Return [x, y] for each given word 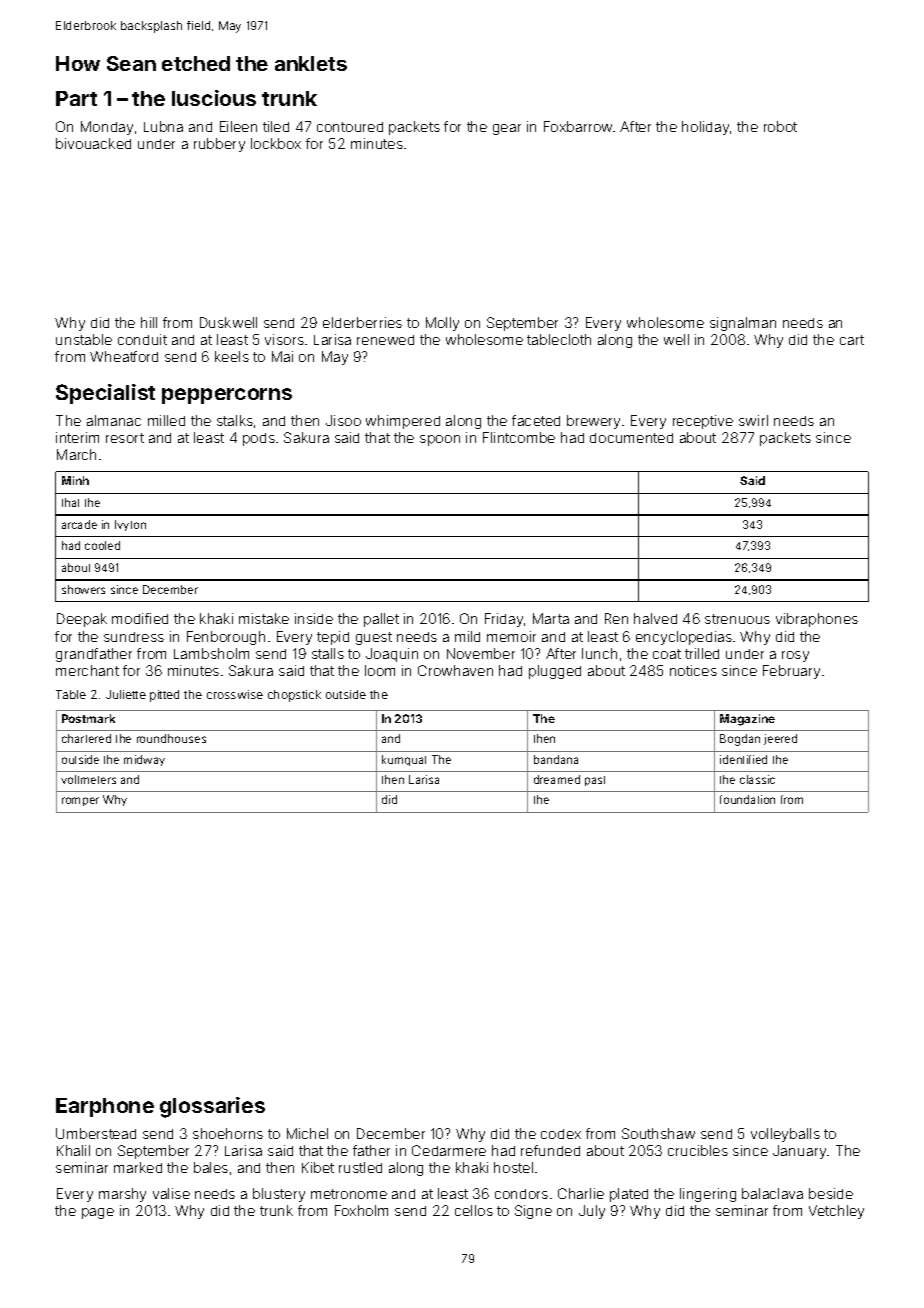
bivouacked [93, 143]
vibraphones [817, 620]
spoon [440, 440]
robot [780, 126]
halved [655, 618]
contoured [350, 127]
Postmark [88, 718]
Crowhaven [455, 670]
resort [125, 438]
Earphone [105, 1107]
